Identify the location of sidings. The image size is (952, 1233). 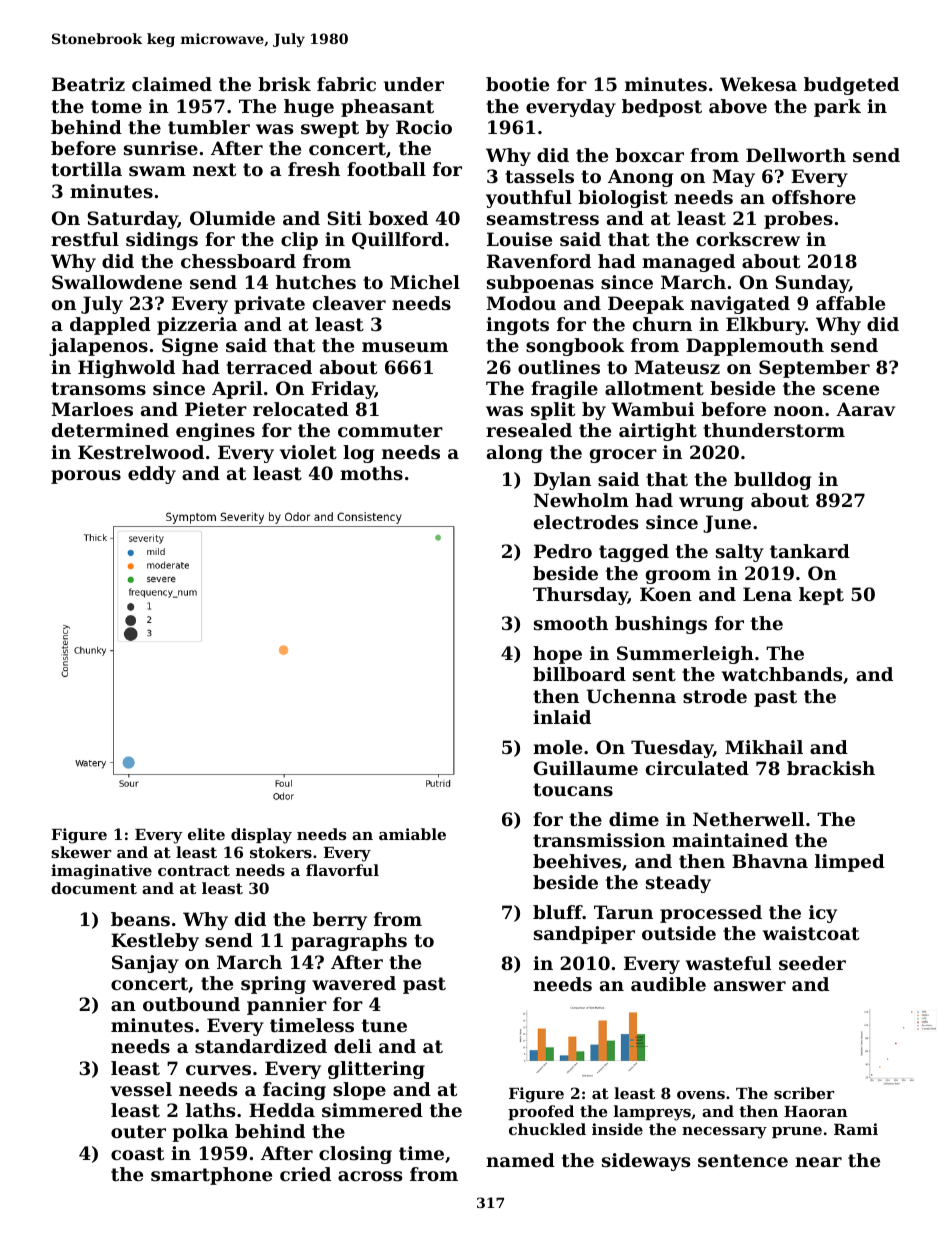
(162, 241).
